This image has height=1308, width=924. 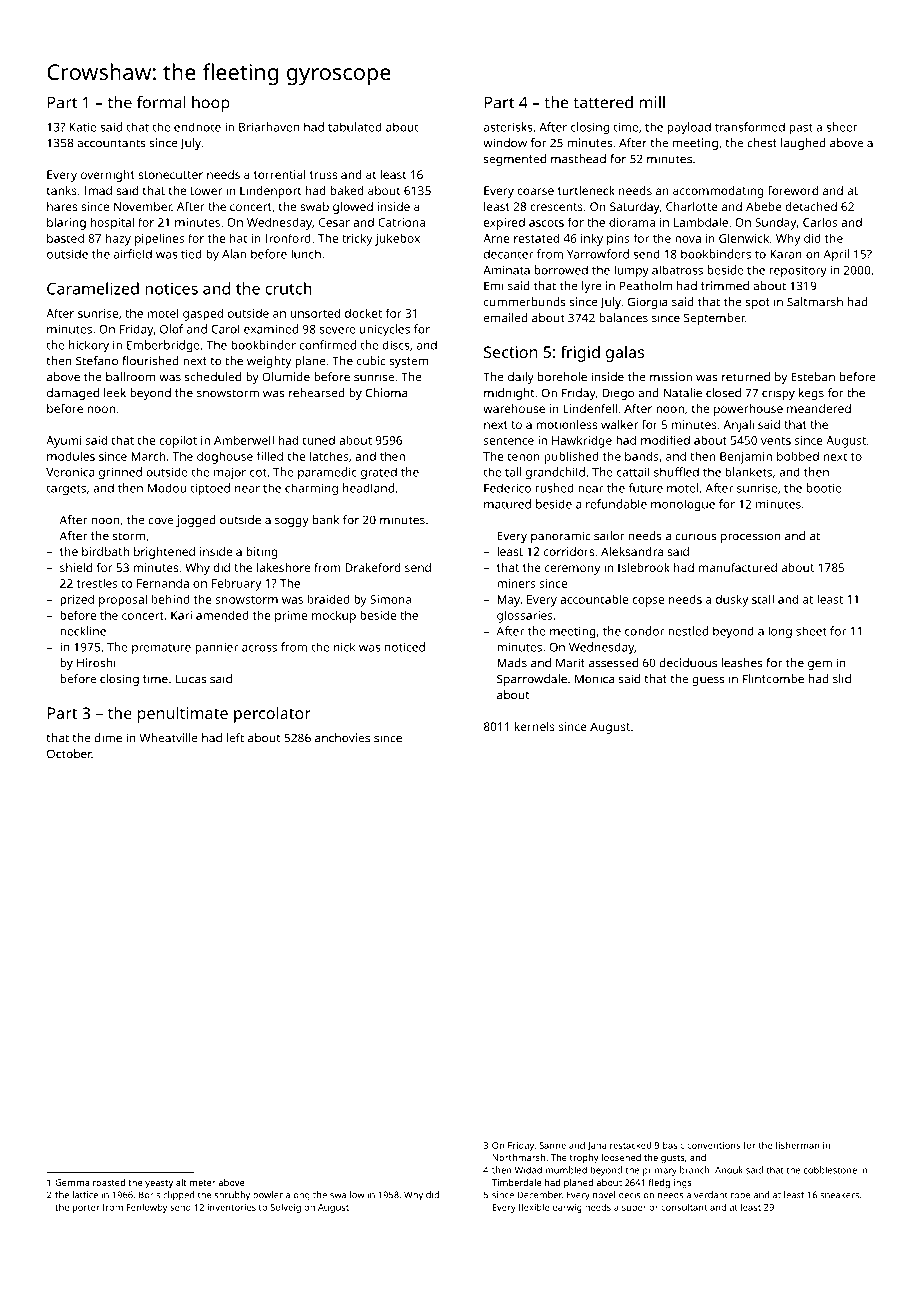 What do you see at coordinates (83, 631) in the image?
I see `neckline` at bounding box center [83, 631].
